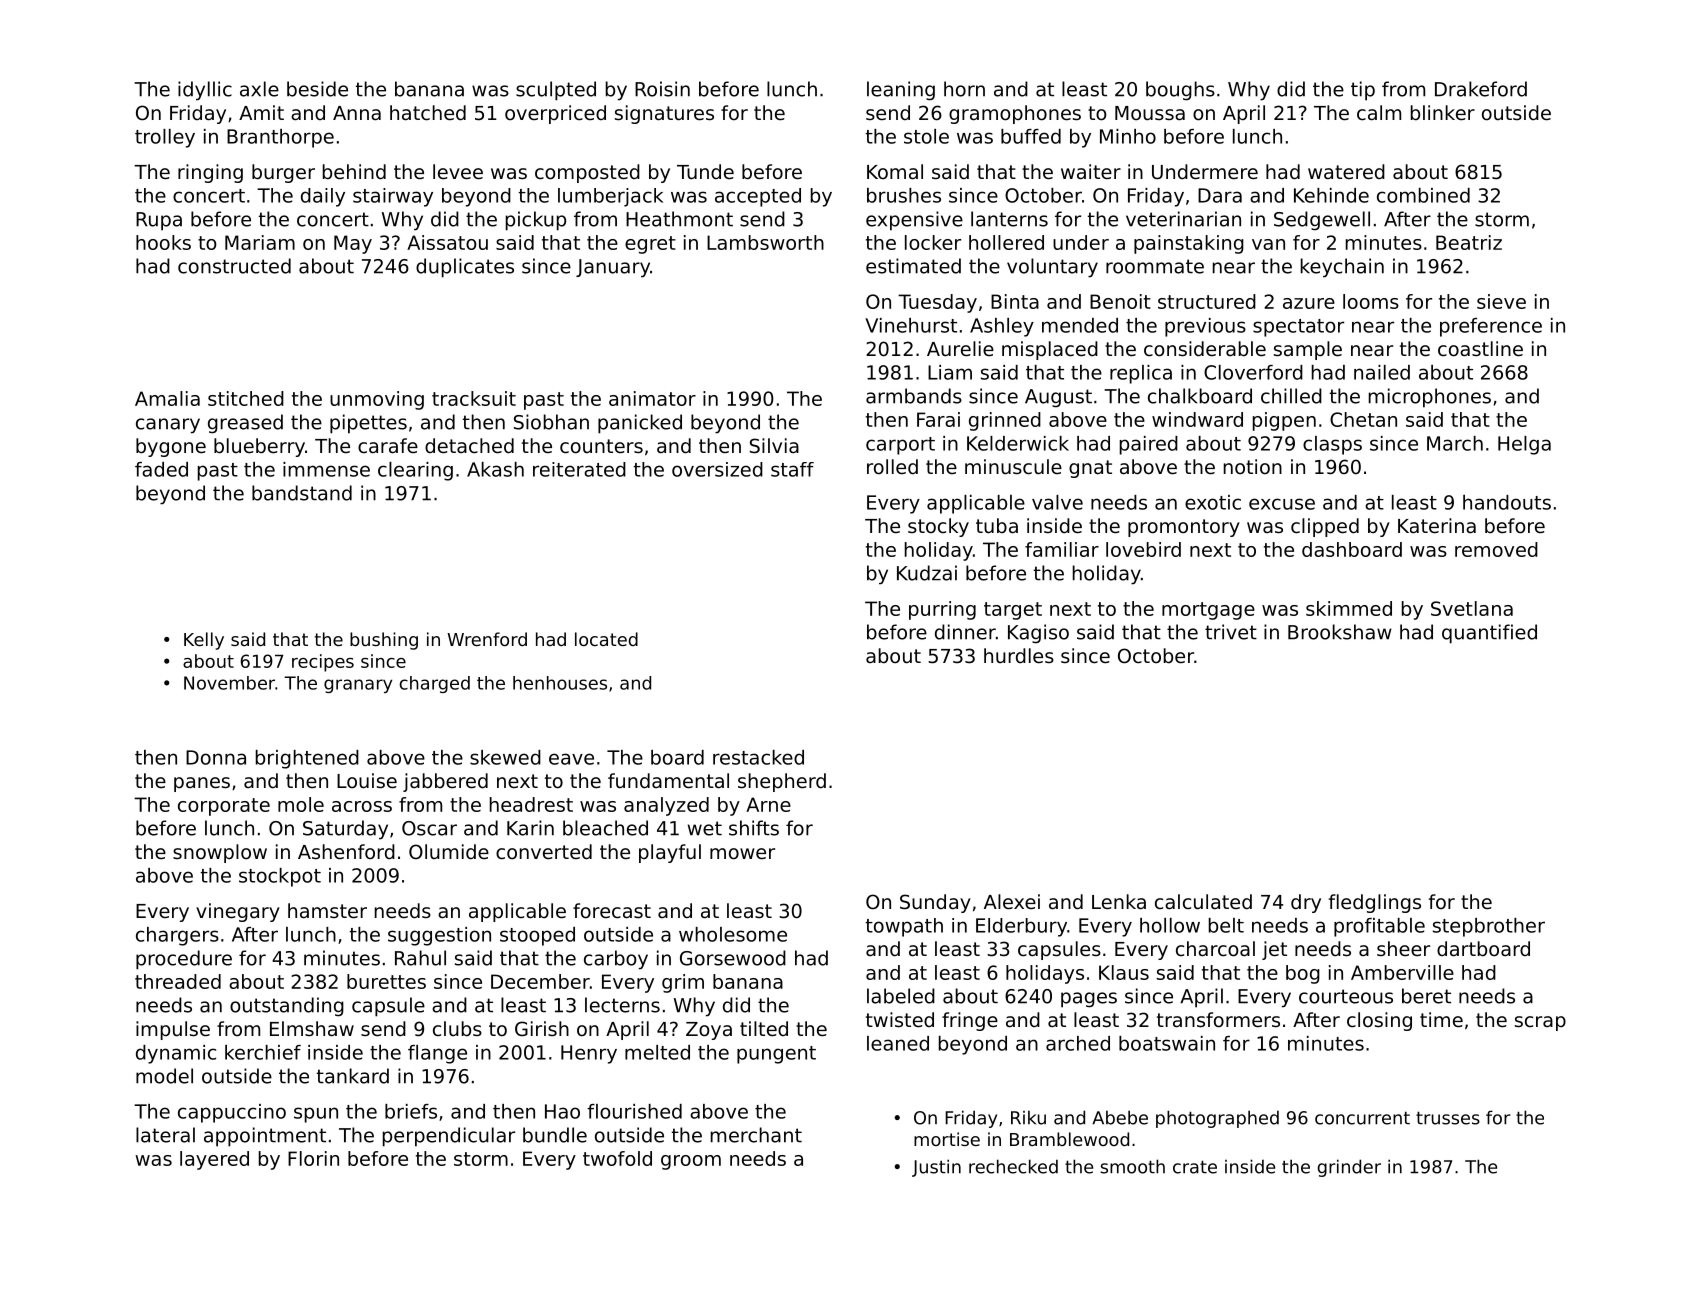 The width and height of the screenshot is (1703, 1316). What do you see at coordinates (911, 325) in the screenshot?
I see `Vinehurst` at bounding box center [911, 325].
